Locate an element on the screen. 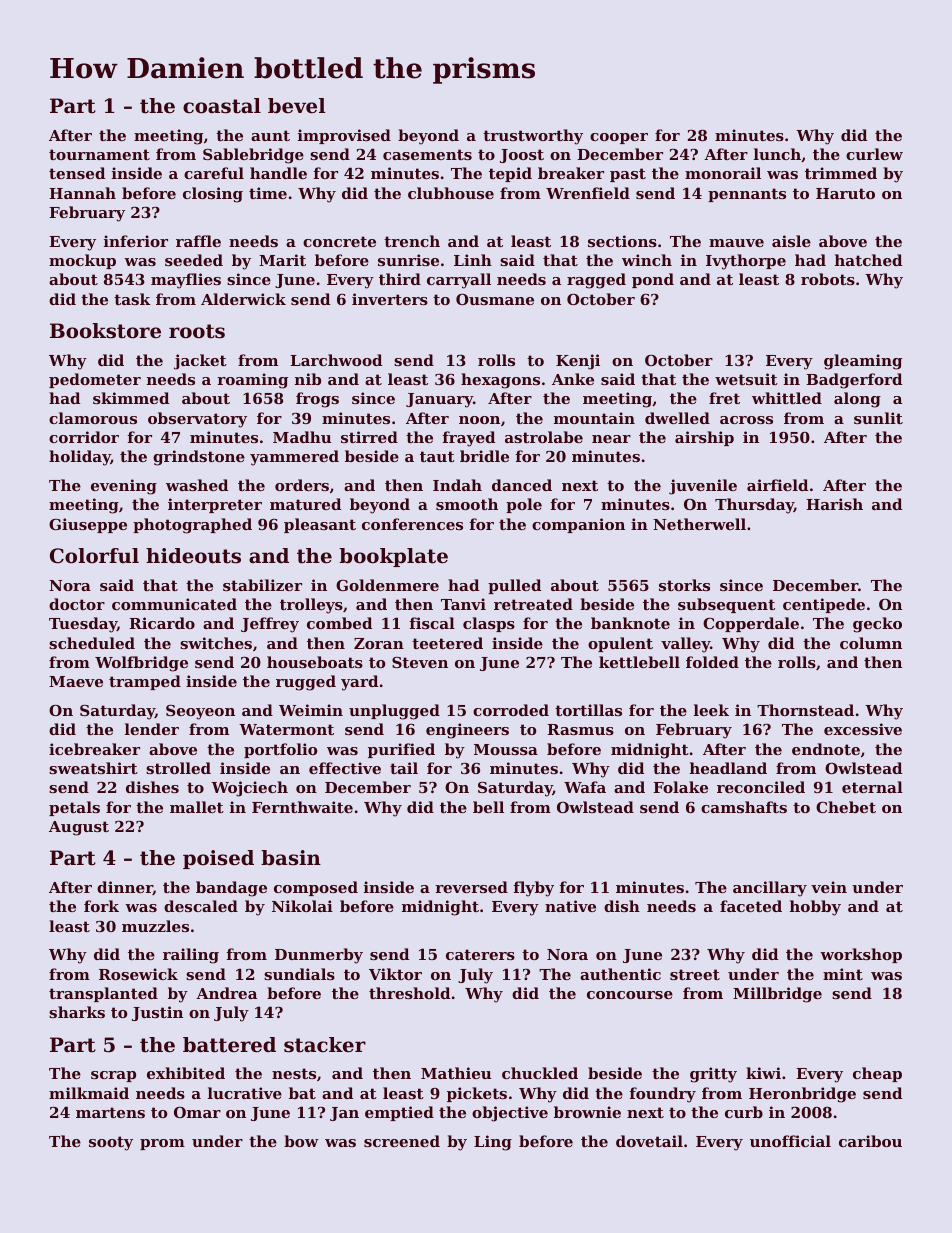  closing is located at coordinates (213, 195).
